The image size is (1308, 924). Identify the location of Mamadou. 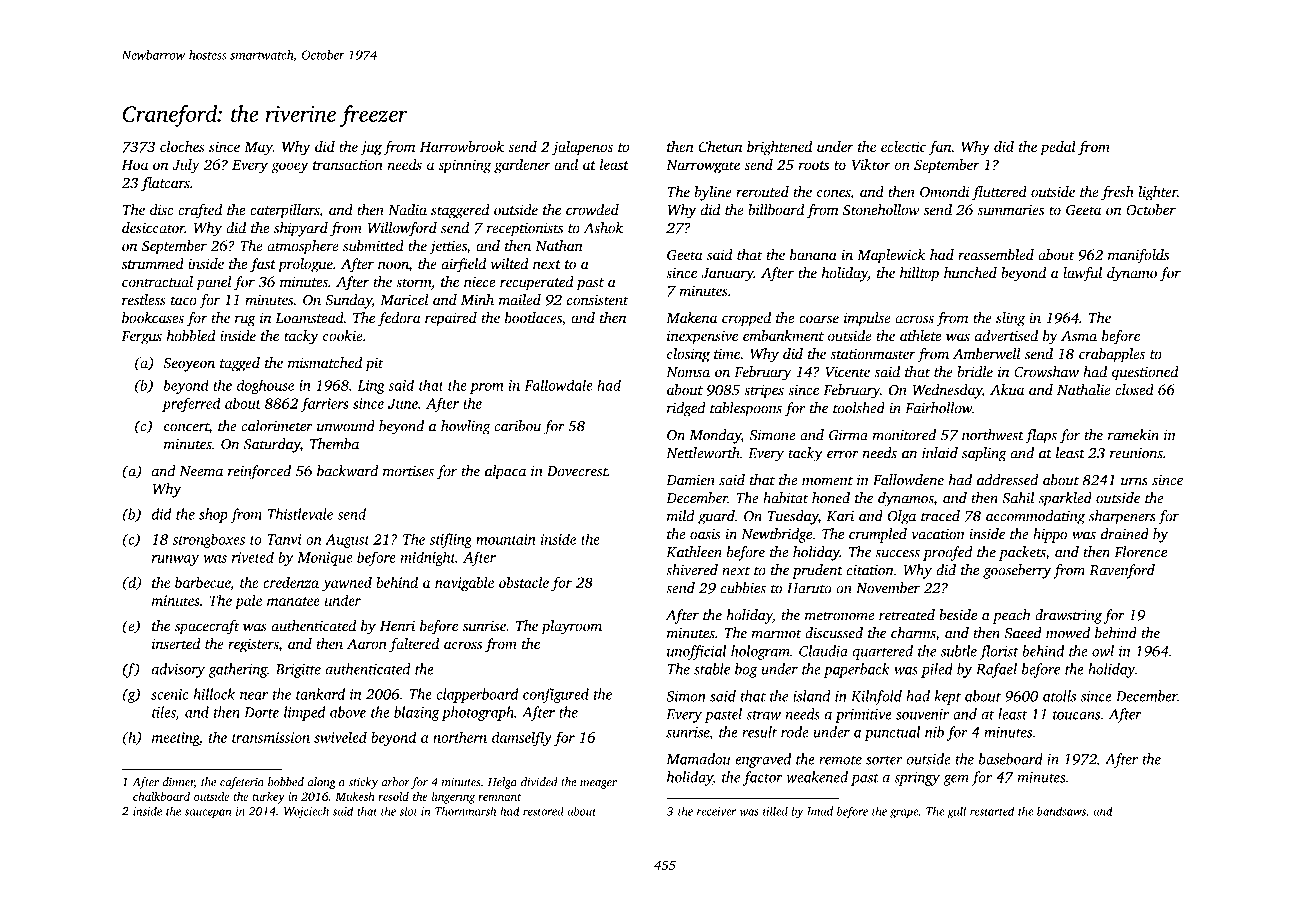
(698, 759).
